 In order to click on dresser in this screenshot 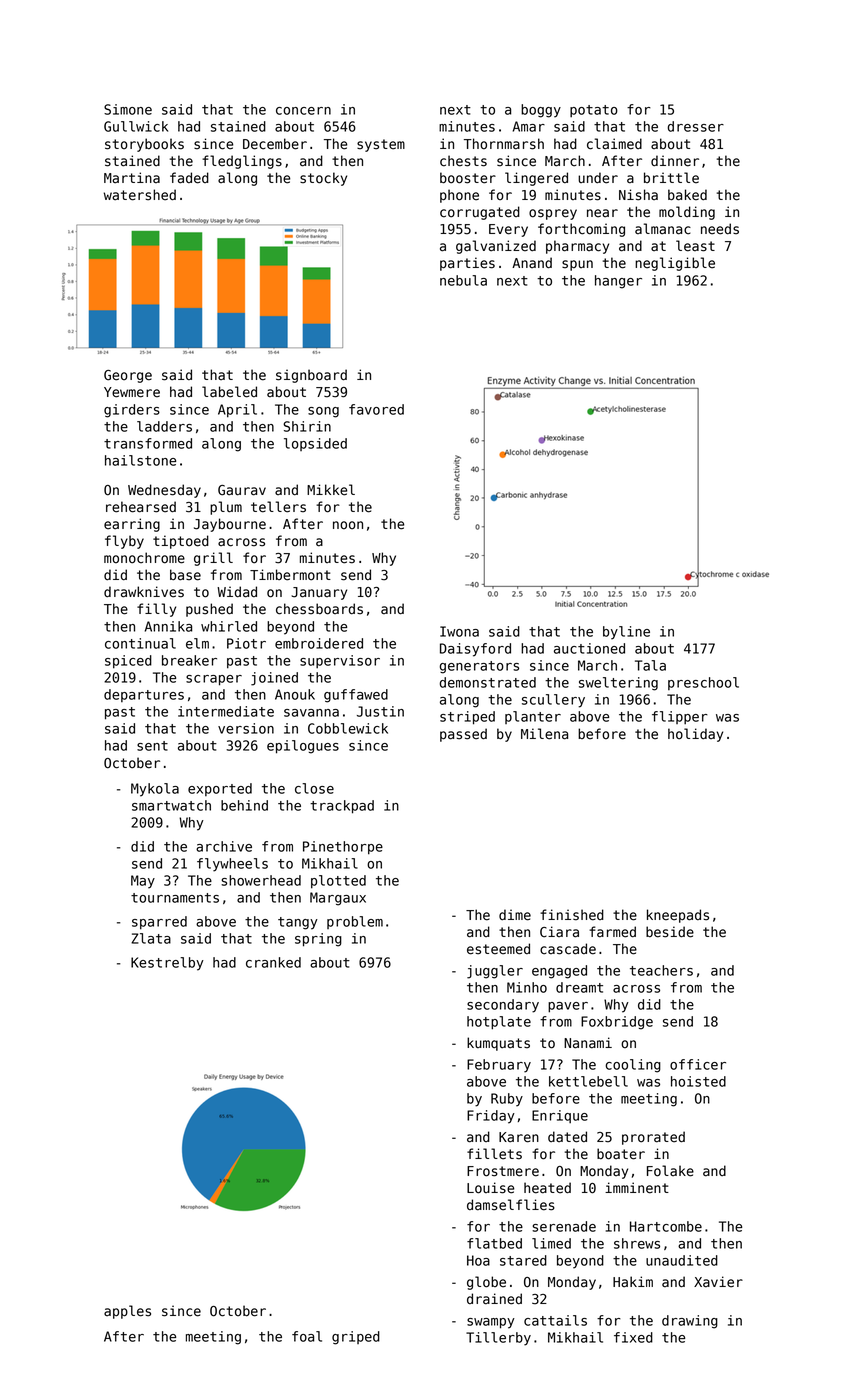, I will do `click(696, 126)`.
